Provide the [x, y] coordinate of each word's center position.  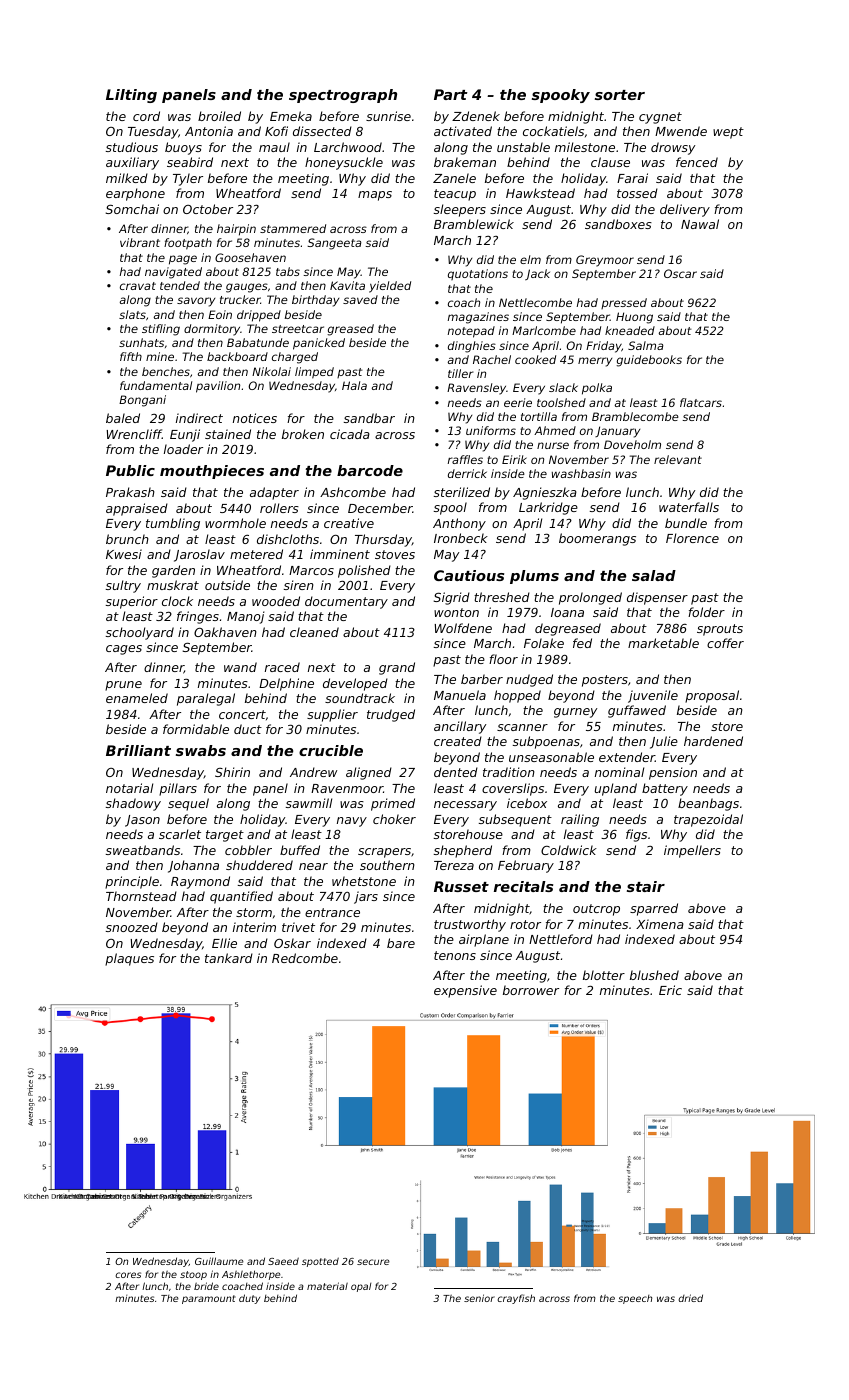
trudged [391, 715]
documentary [346, 602]
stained [228, 434]
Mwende [681, 131]
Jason [142, 821]
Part [451, 94]
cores [128, 1275]
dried [690, 1298]
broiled [219, 116]
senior [479, 1298]
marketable [663, 643]
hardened [713, 741]
